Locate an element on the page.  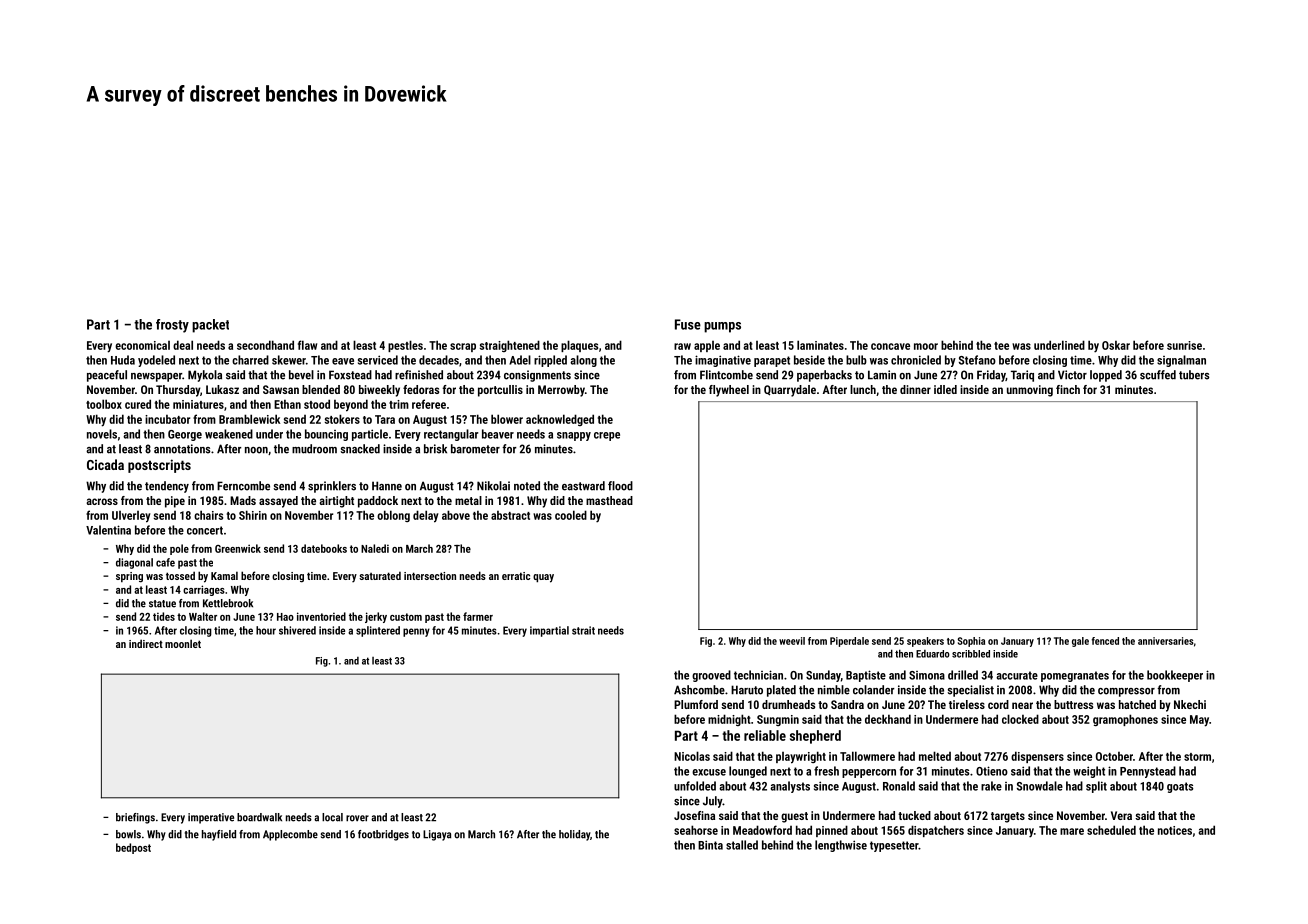
bedpost is located at coordinates (133, 848).
